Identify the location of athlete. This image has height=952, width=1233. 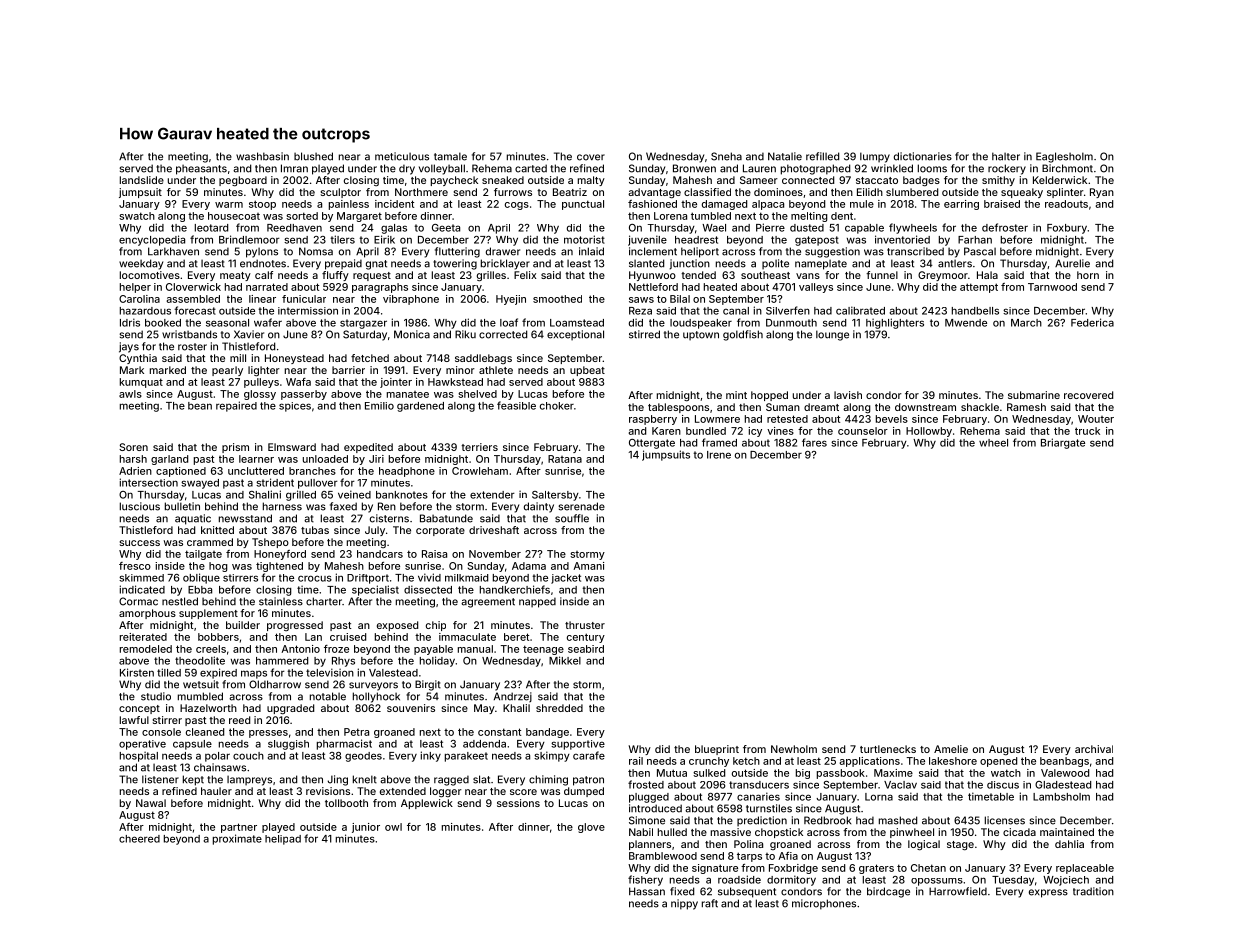
(496, 370).
